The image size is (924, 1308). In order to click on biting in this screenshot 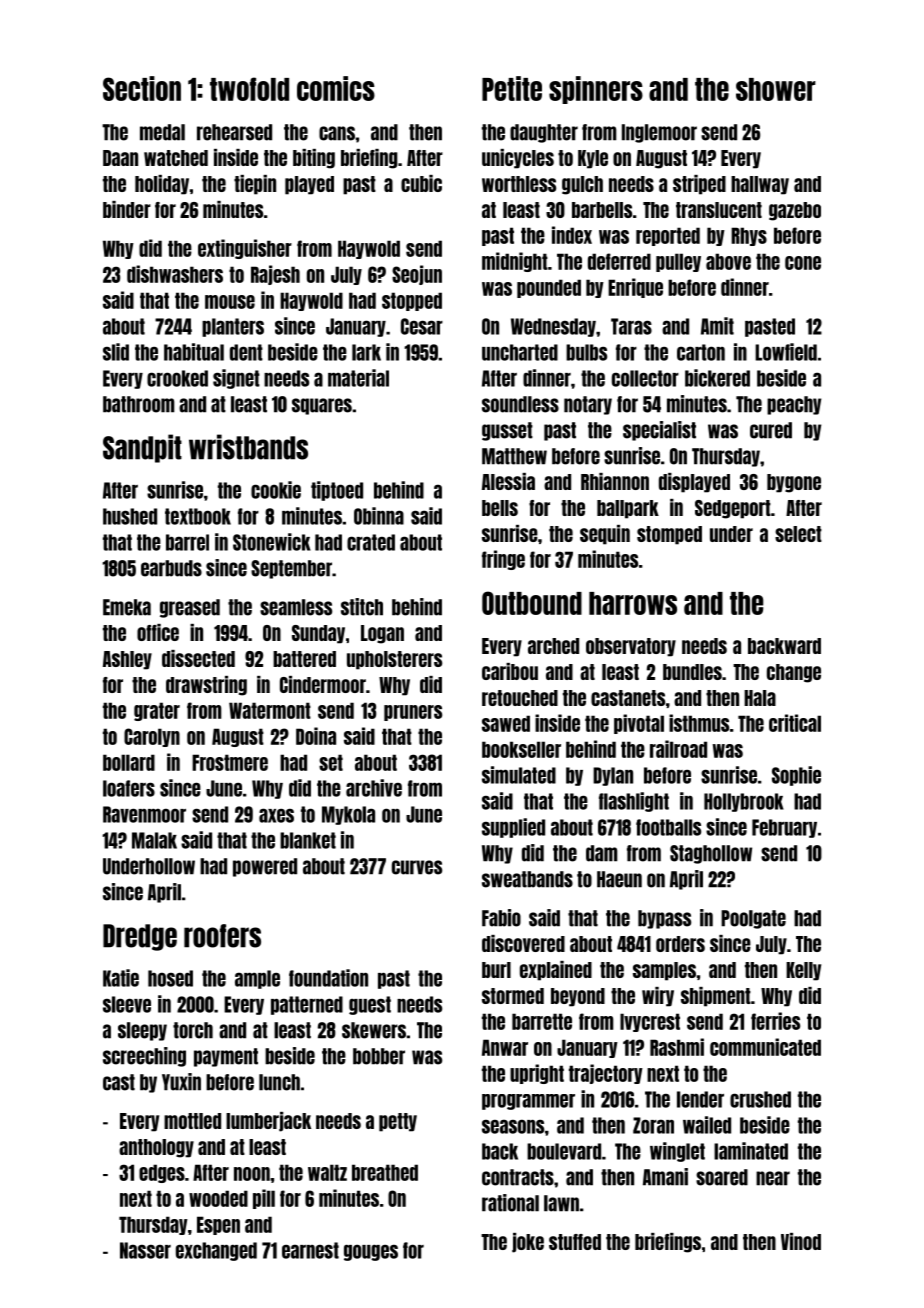, I will do `click(314, 159)`.
